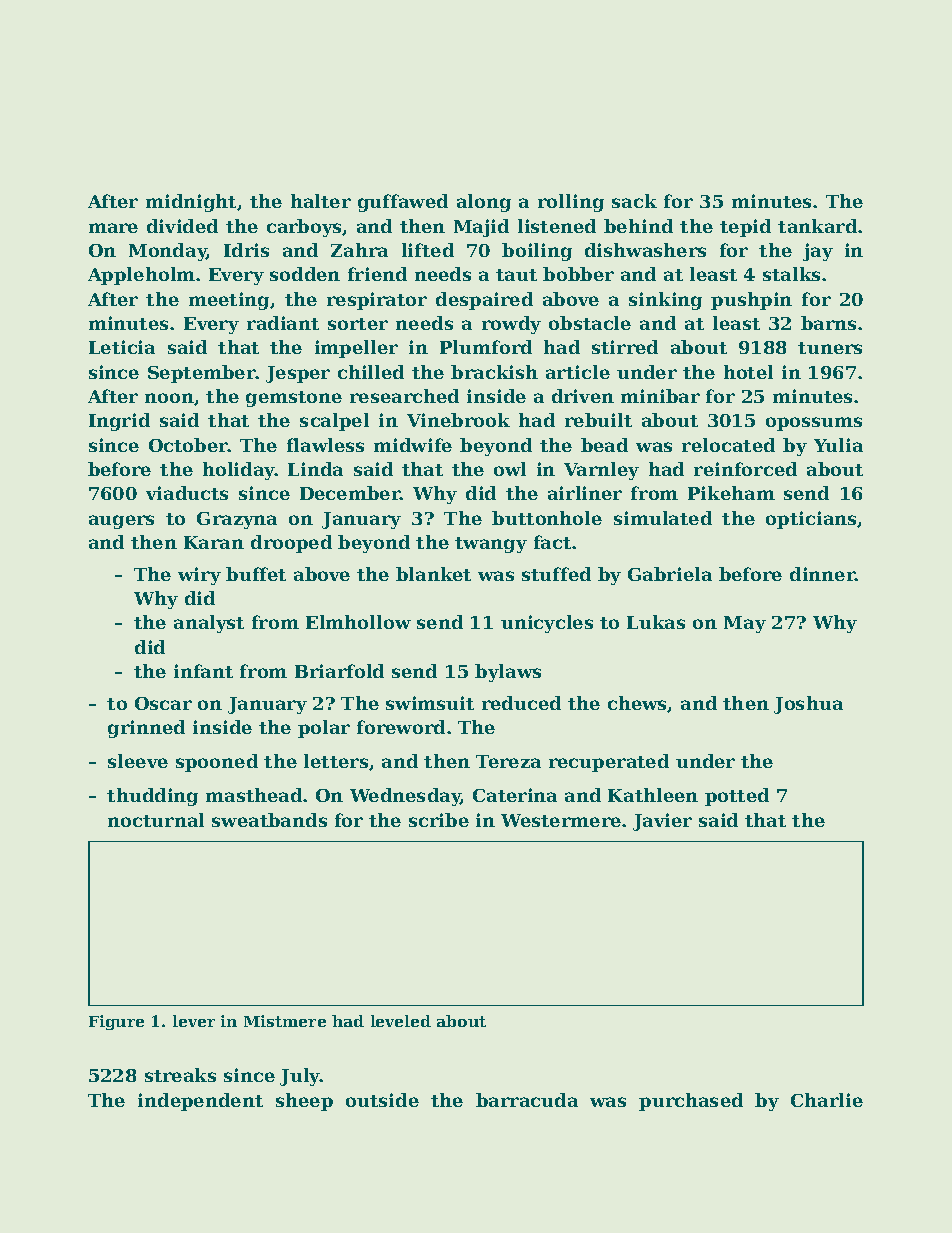  I want to click on leveled, so click(401, 1021).
